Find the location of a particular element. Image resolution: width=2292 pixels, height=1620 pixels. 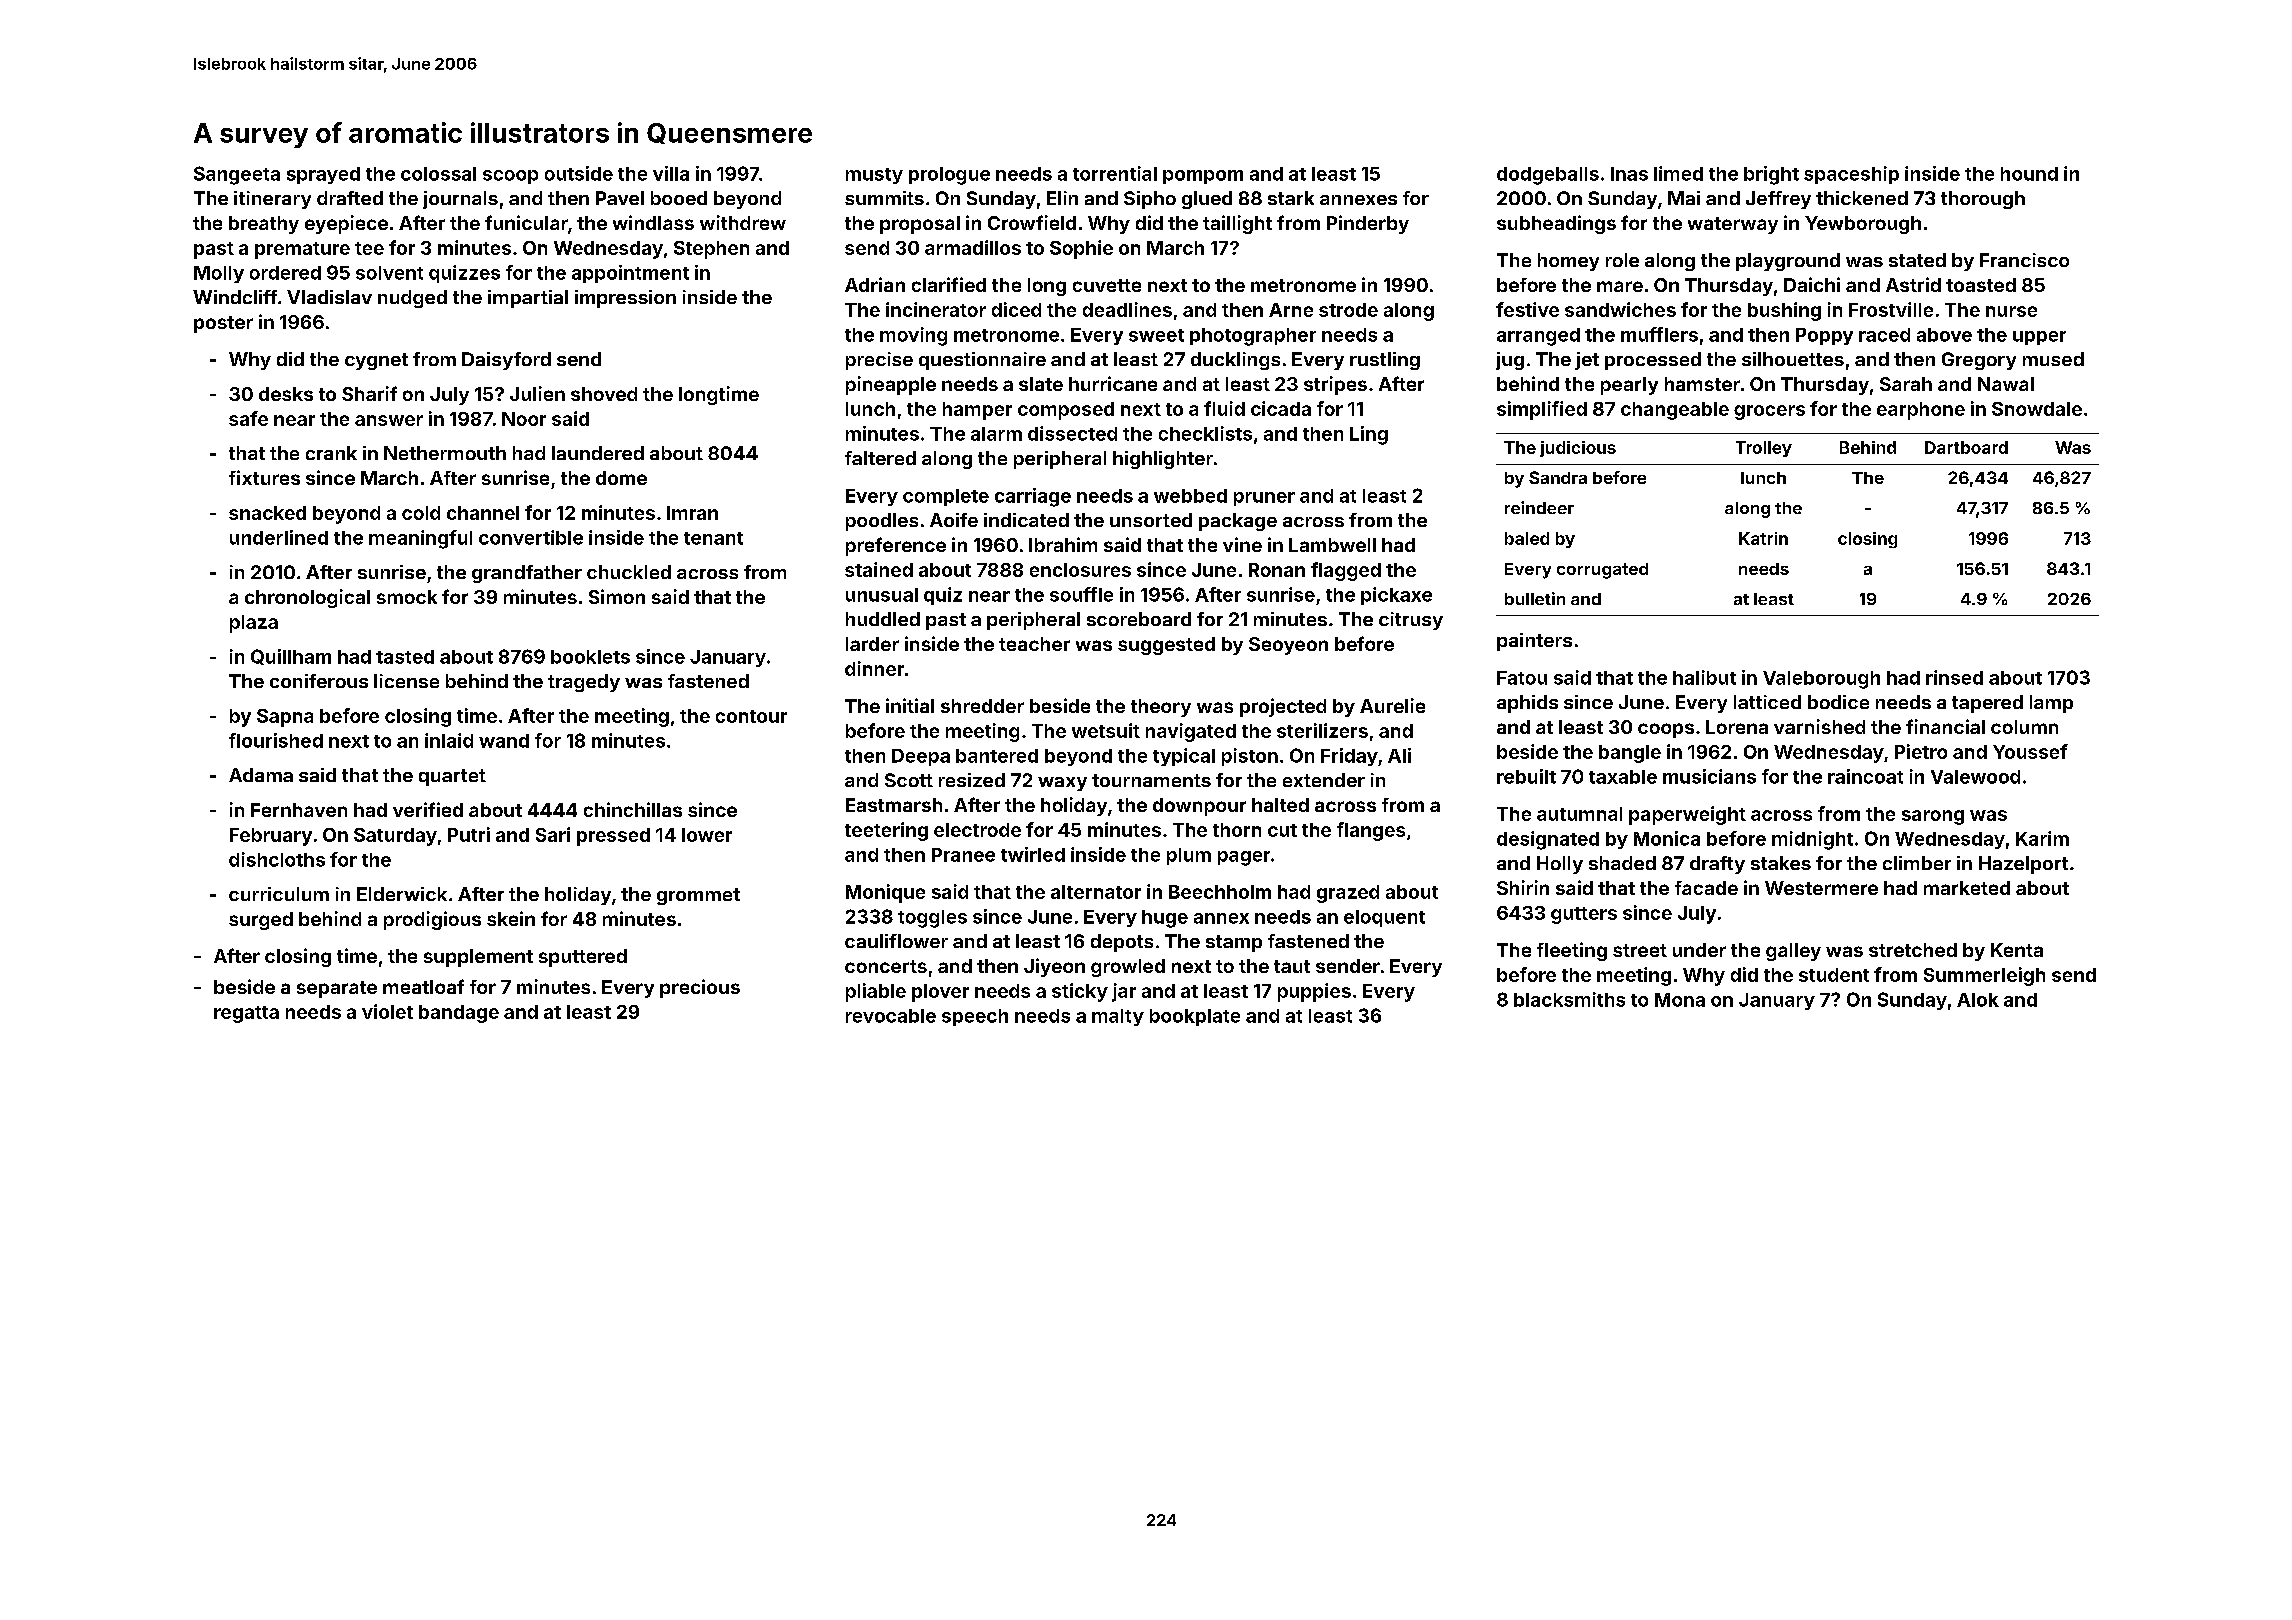

bandage is located at coordinates (459, 1014).
